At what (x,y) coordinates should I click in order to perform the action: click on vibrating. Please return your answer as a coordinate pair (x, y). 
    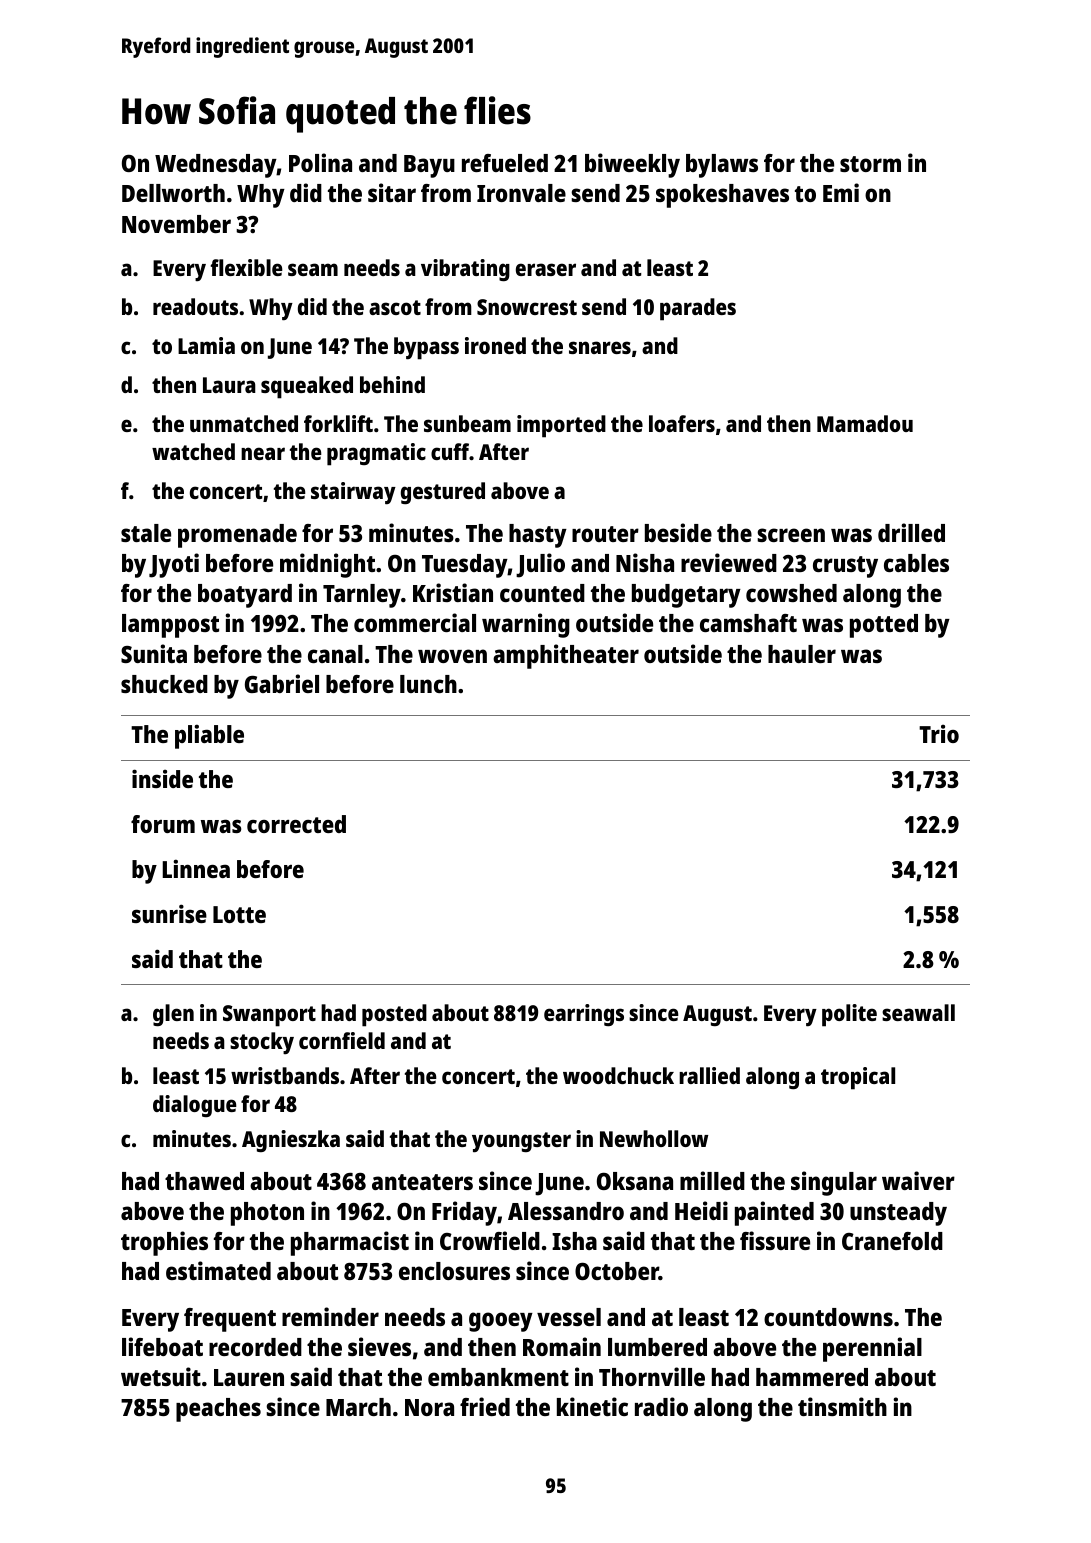
    Looking at the image, I should click on (465, 270).
